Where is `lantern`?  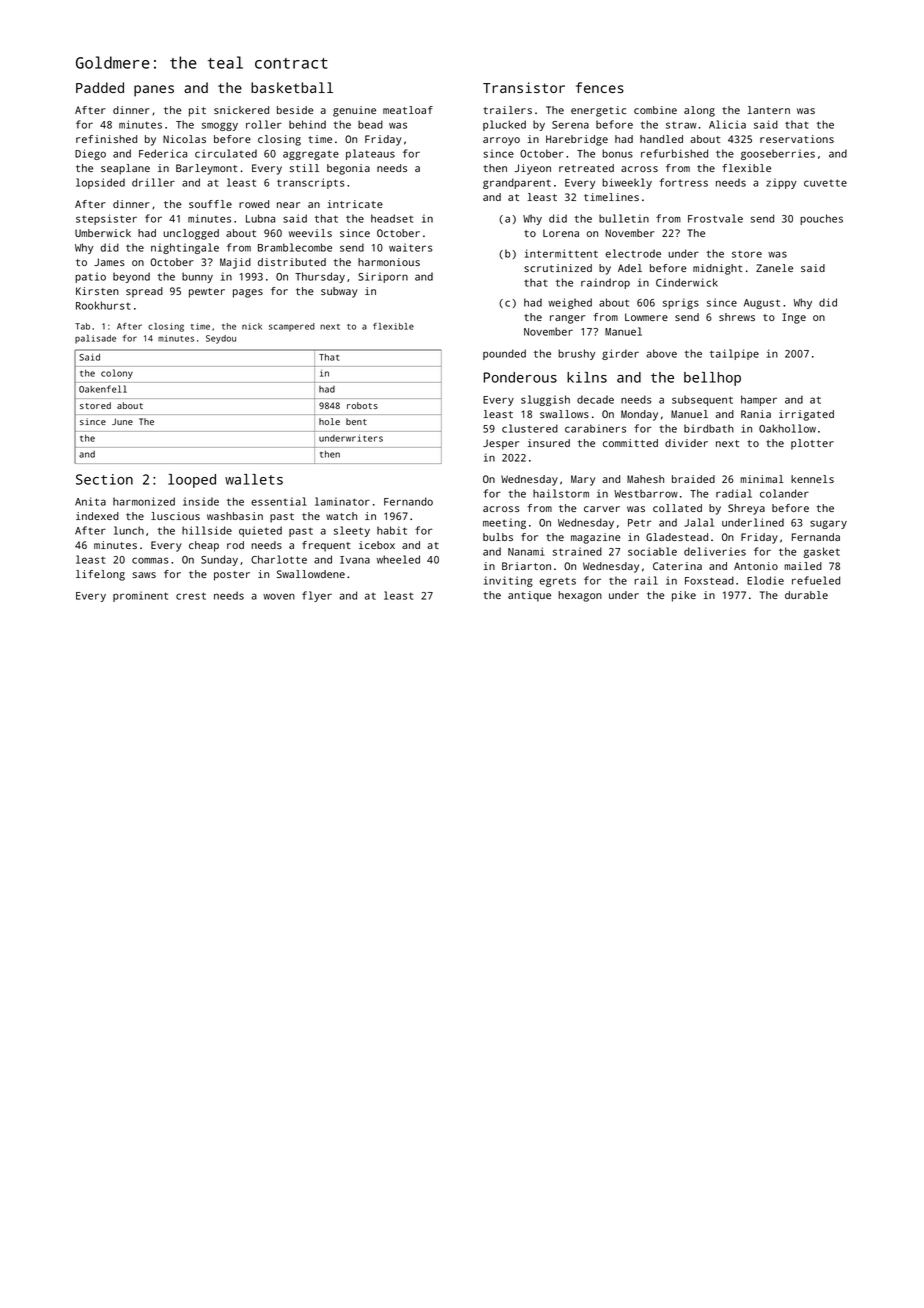 lantern is located at coordinates (769, 110).
